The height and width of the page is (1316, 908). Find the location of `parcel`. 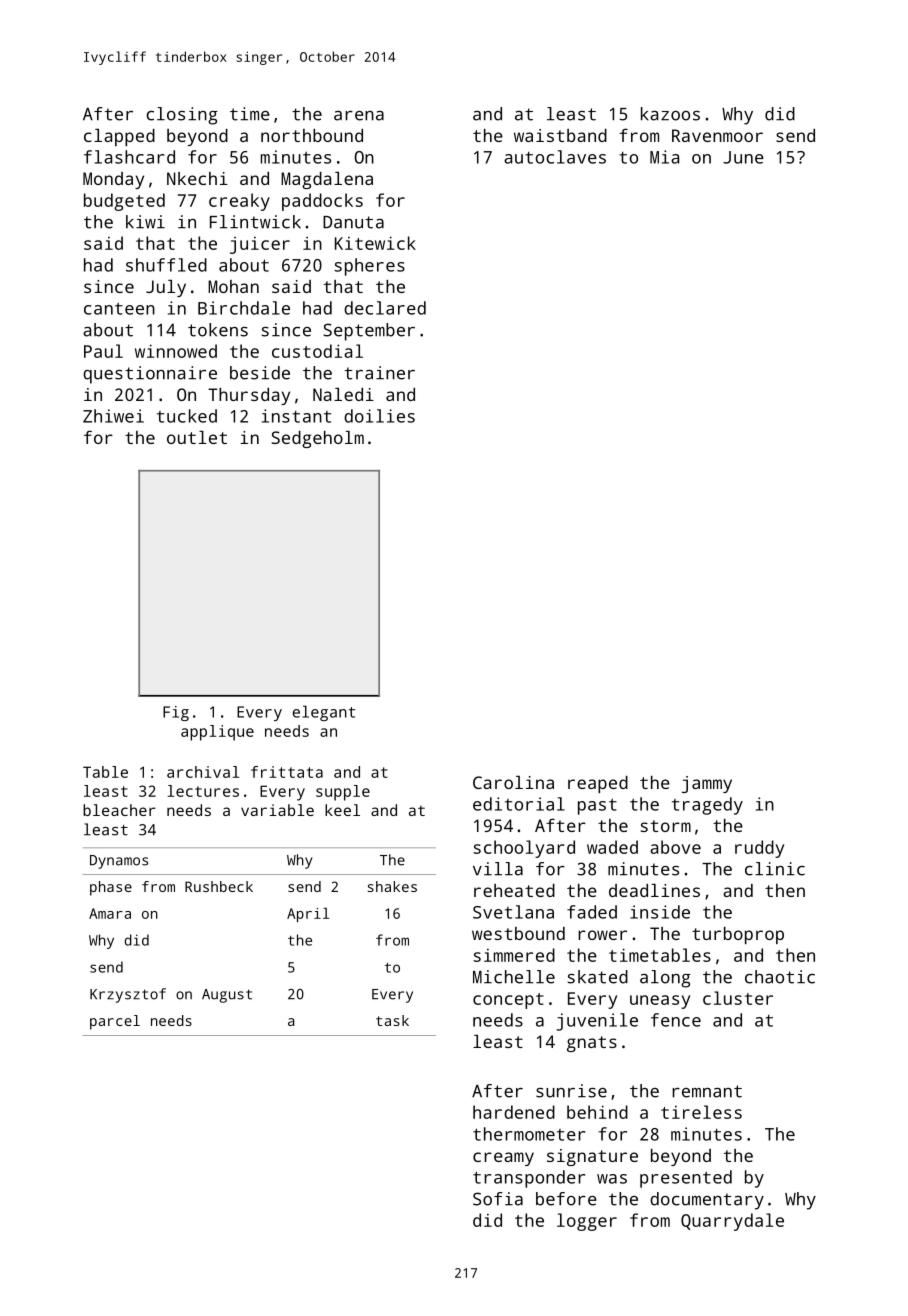

parcel is located at coordinates (115, 1022).
